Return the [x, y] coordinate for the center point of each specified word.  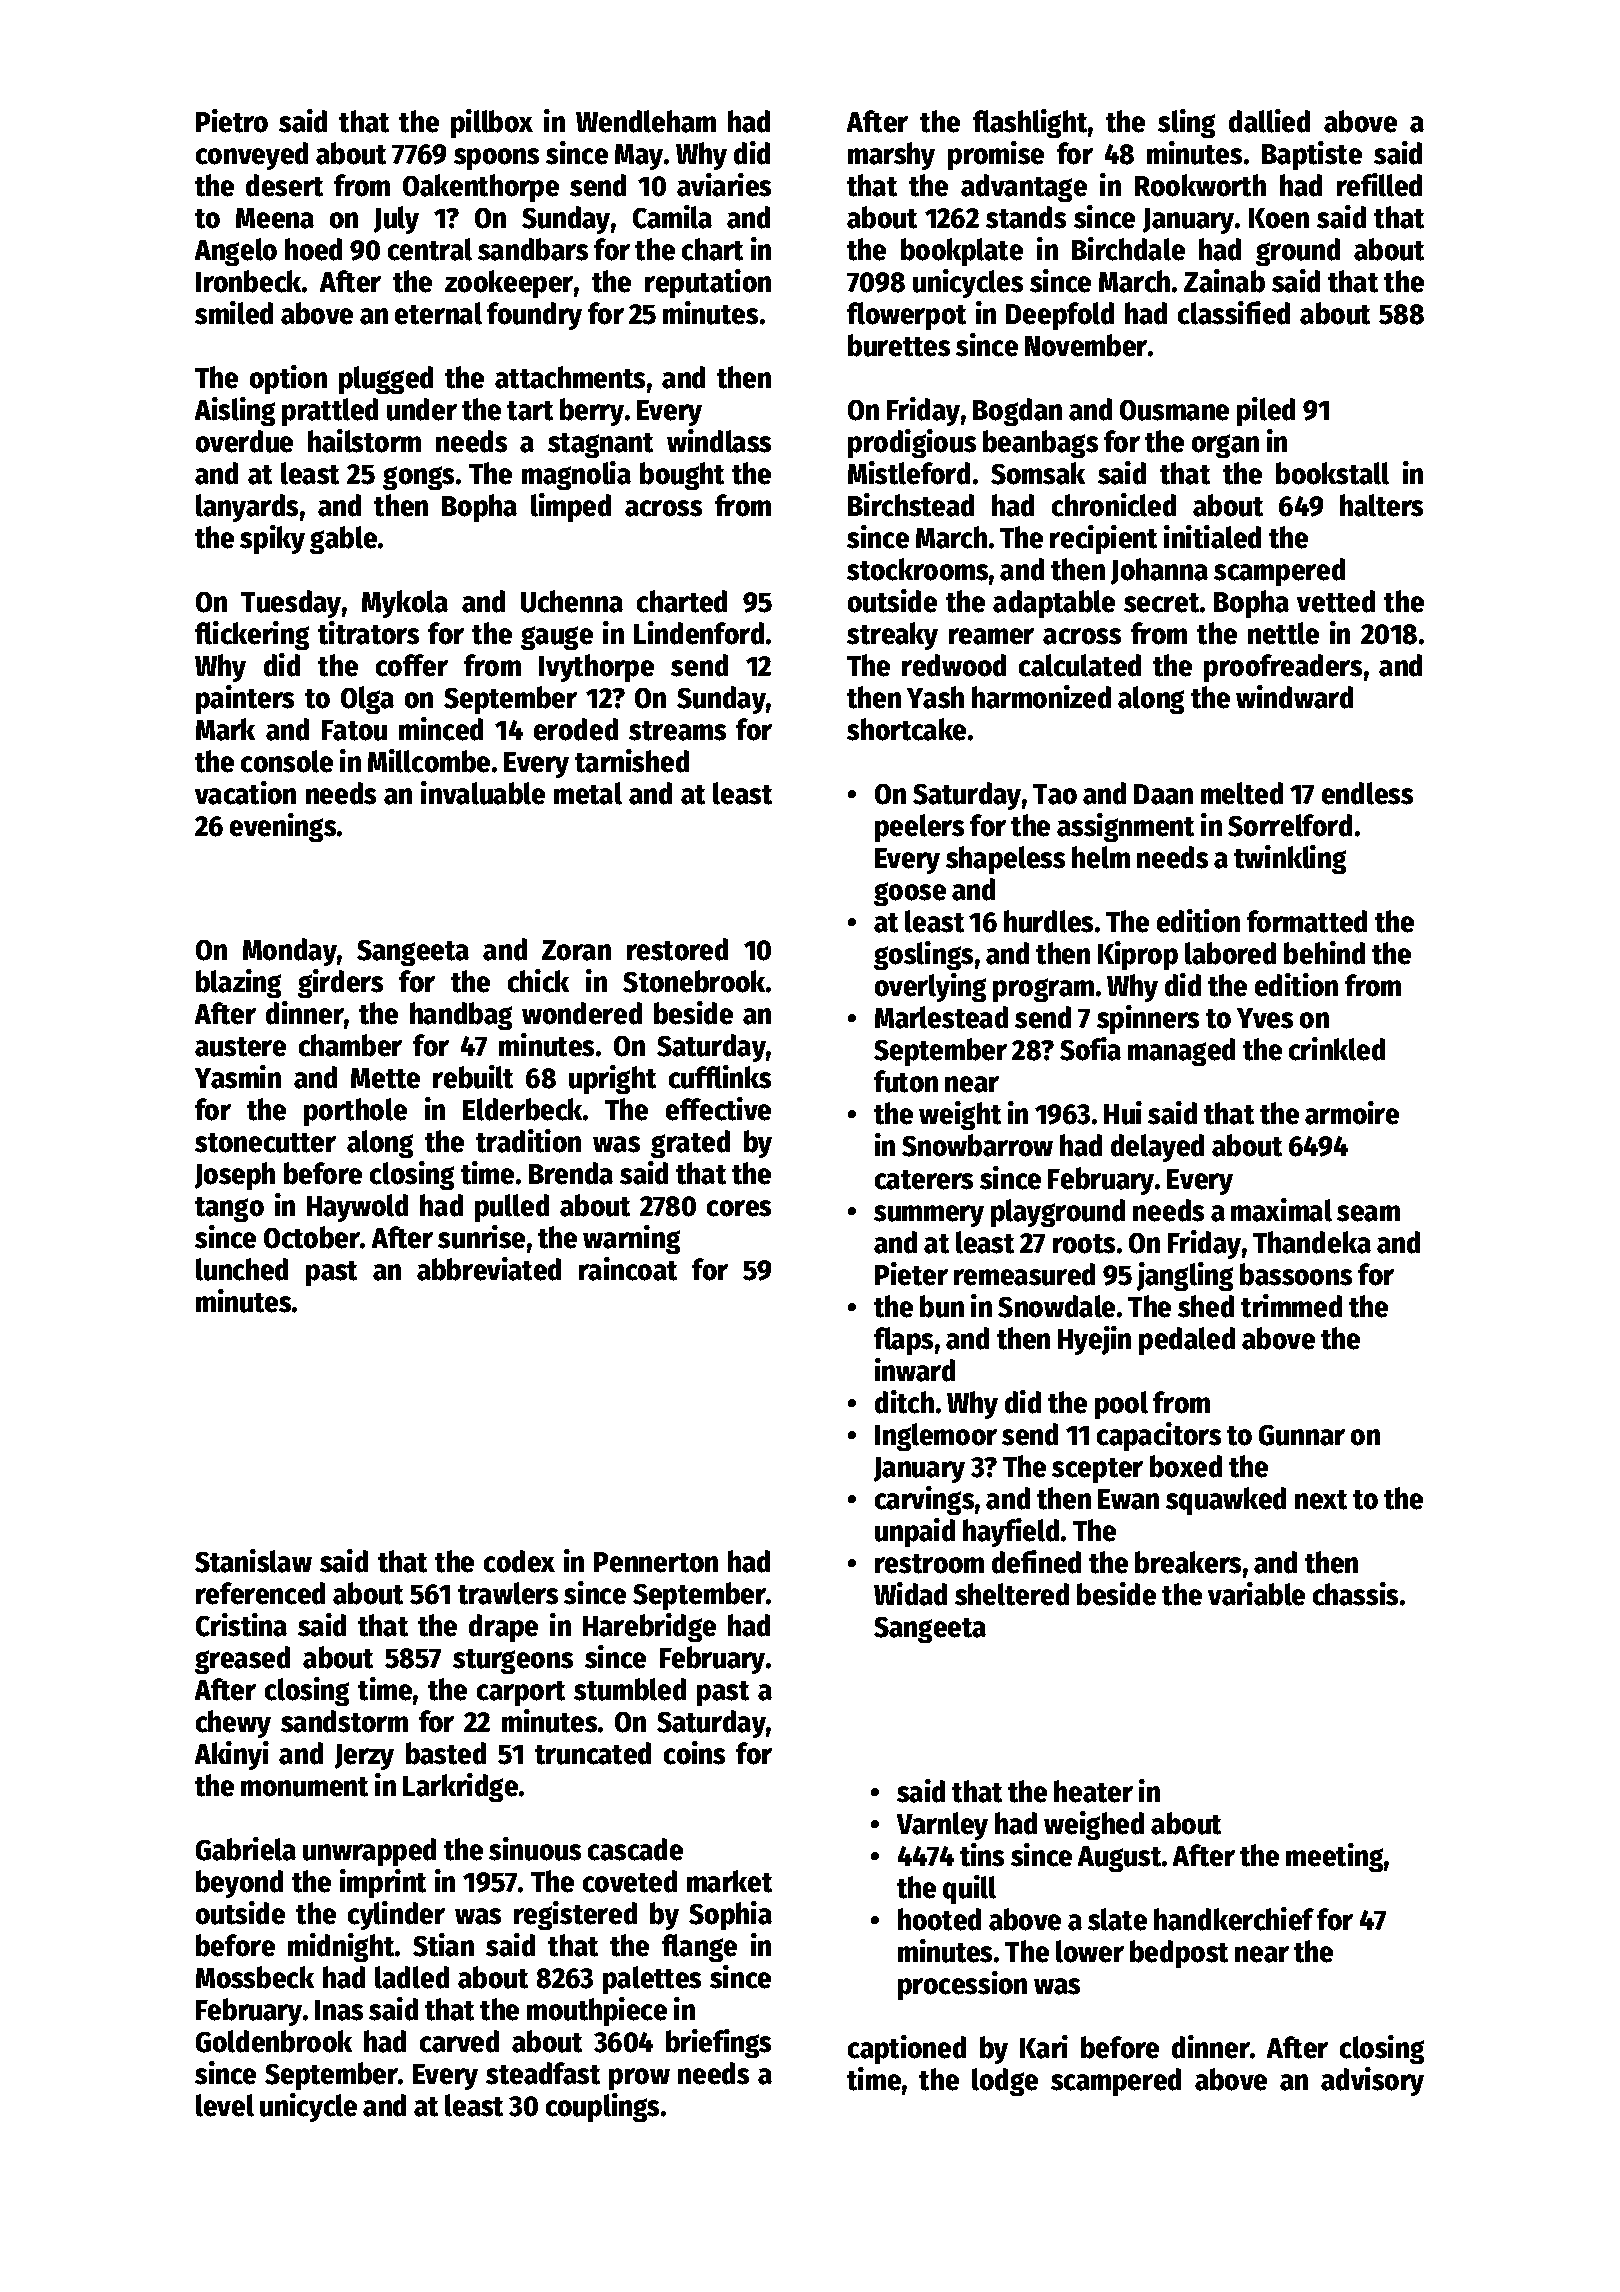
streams [677, 731]
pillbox [492, 123]
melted [1242, 793]
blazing [238, 983]
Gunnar [1302, 1435]
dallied [1269, 121]
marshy [891, 156]
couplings [602, 2107]
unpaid [915, 1532]
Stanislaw [253, 1561]
